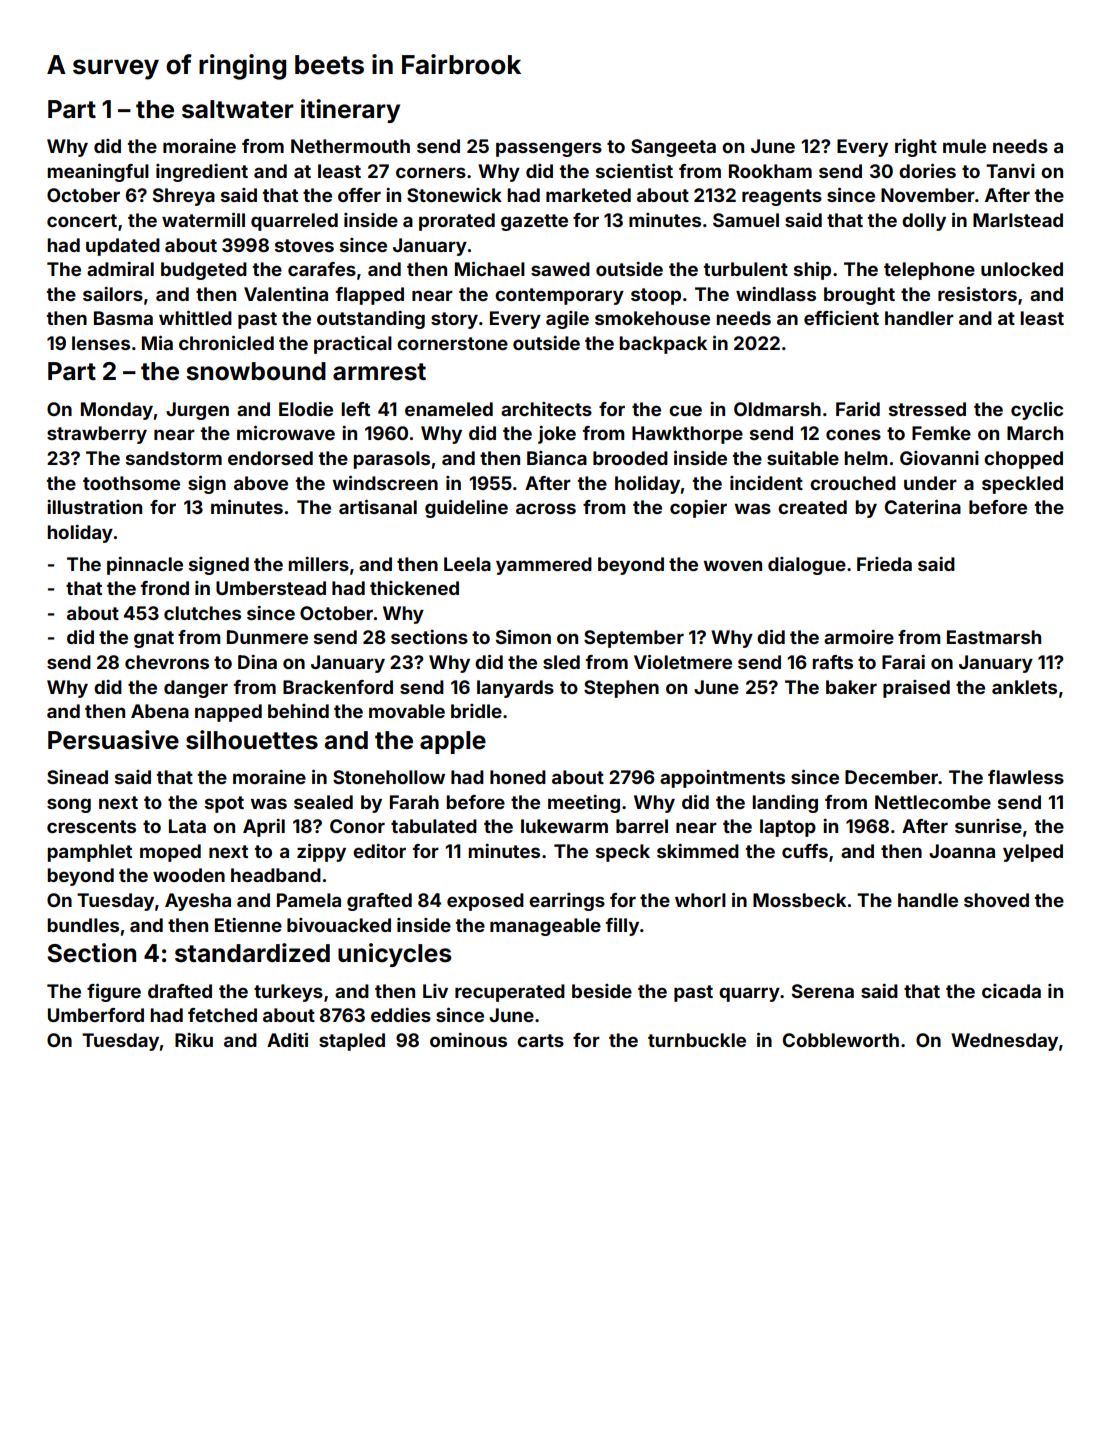 The height and width of the page is (1438, 1111). Describe the element at coordinates (350, 111) in the page. I see `itinerary` at that location.
